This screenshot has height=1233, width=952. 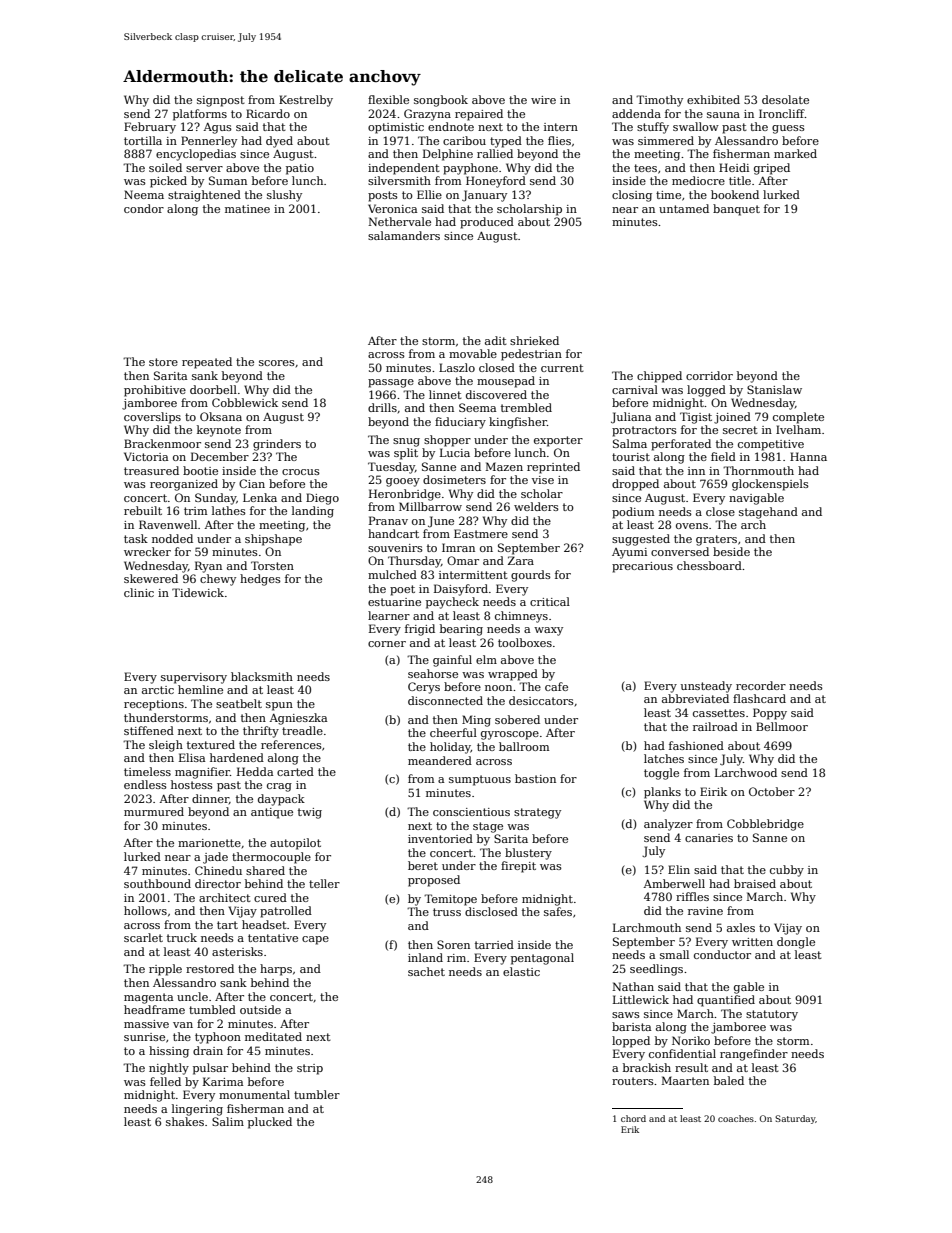 I want to click on Elin, so click(x=679, y=869).
